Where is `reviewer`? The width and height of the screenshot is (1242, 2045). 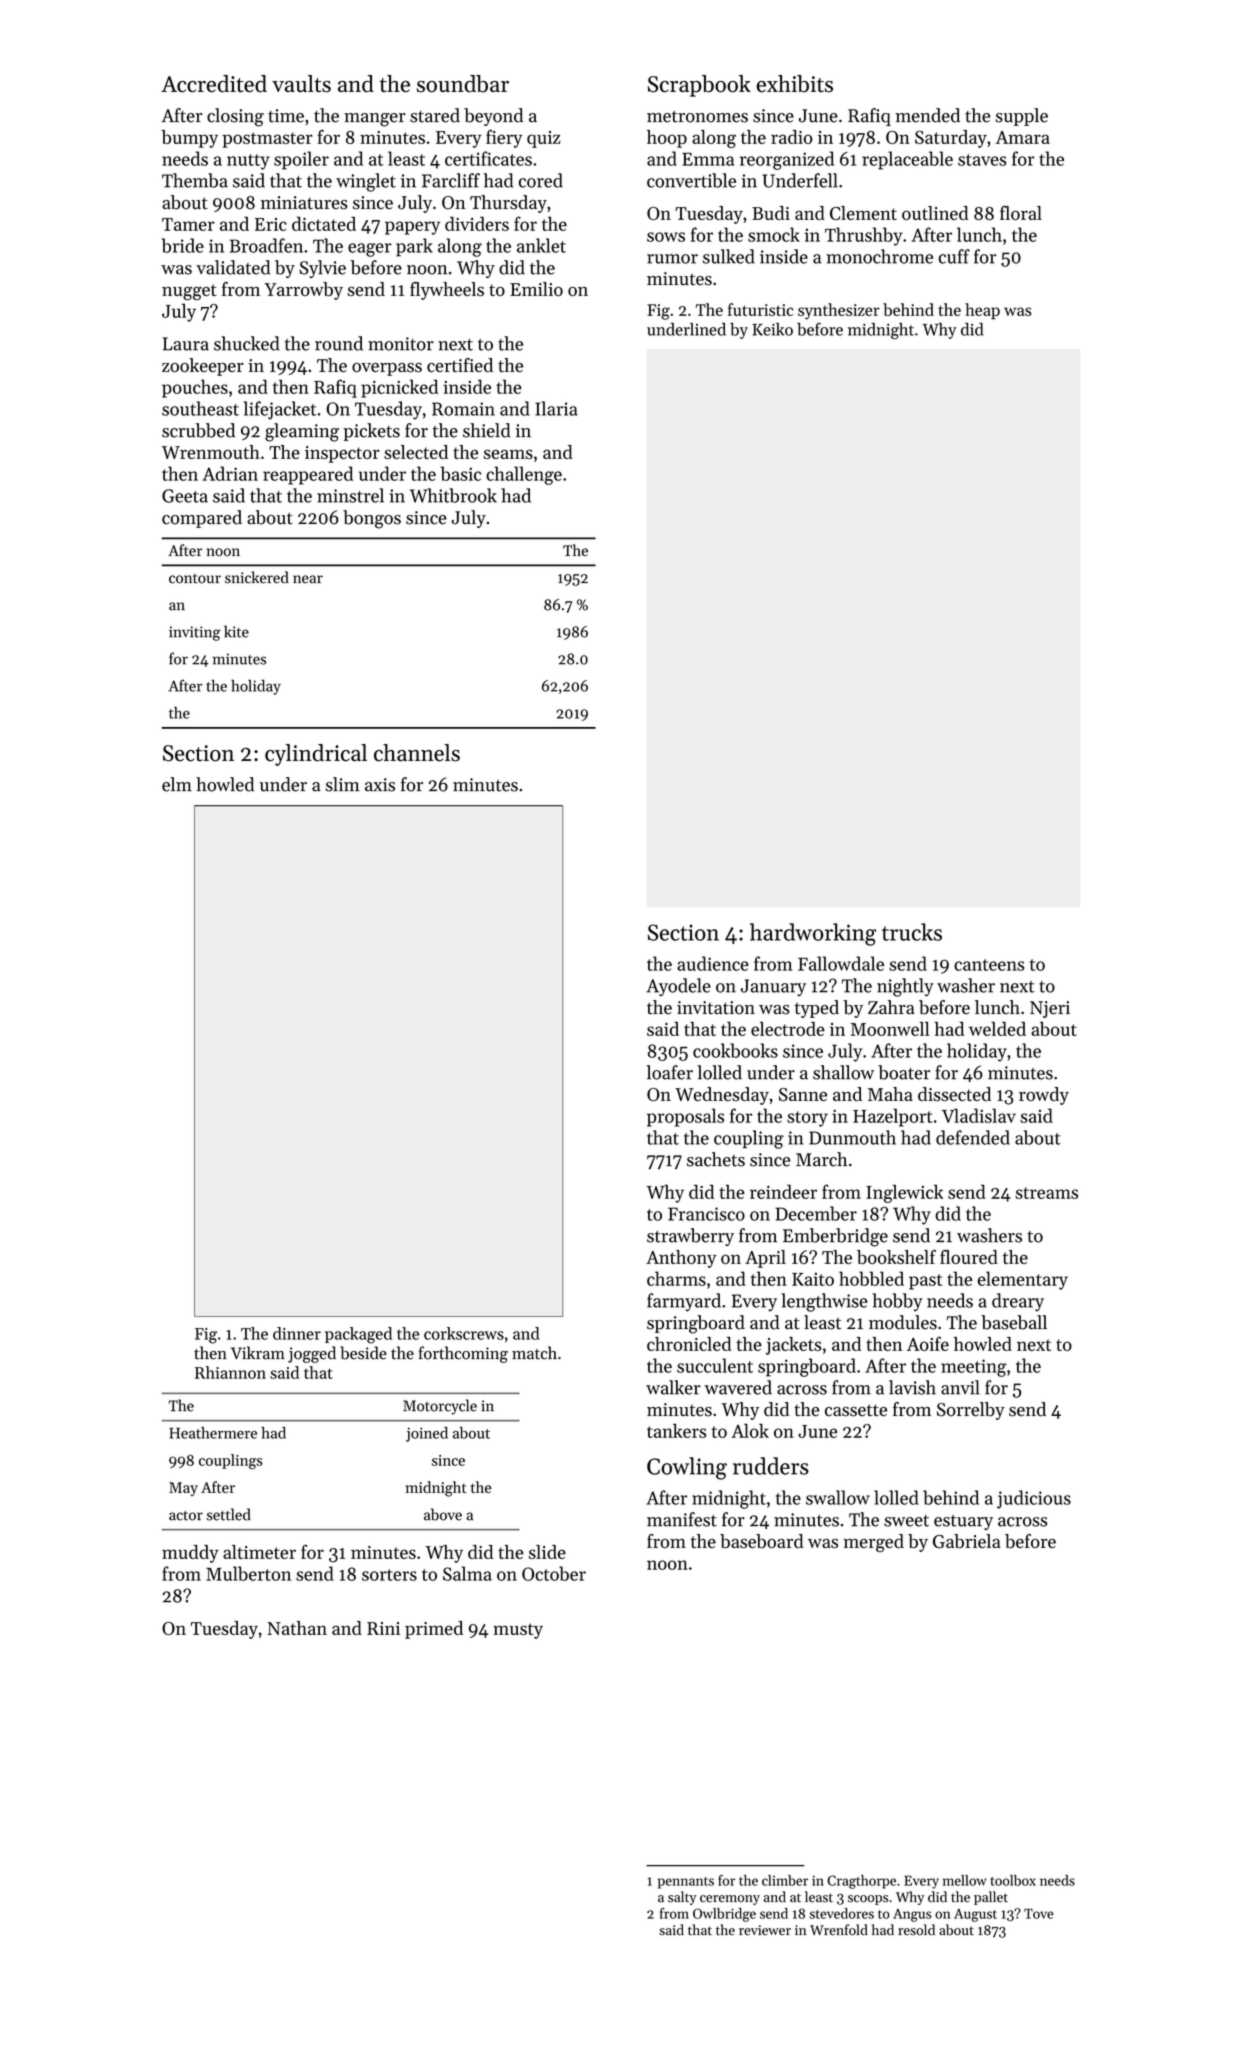 reviewer is located at coordinates (765, 1930).
